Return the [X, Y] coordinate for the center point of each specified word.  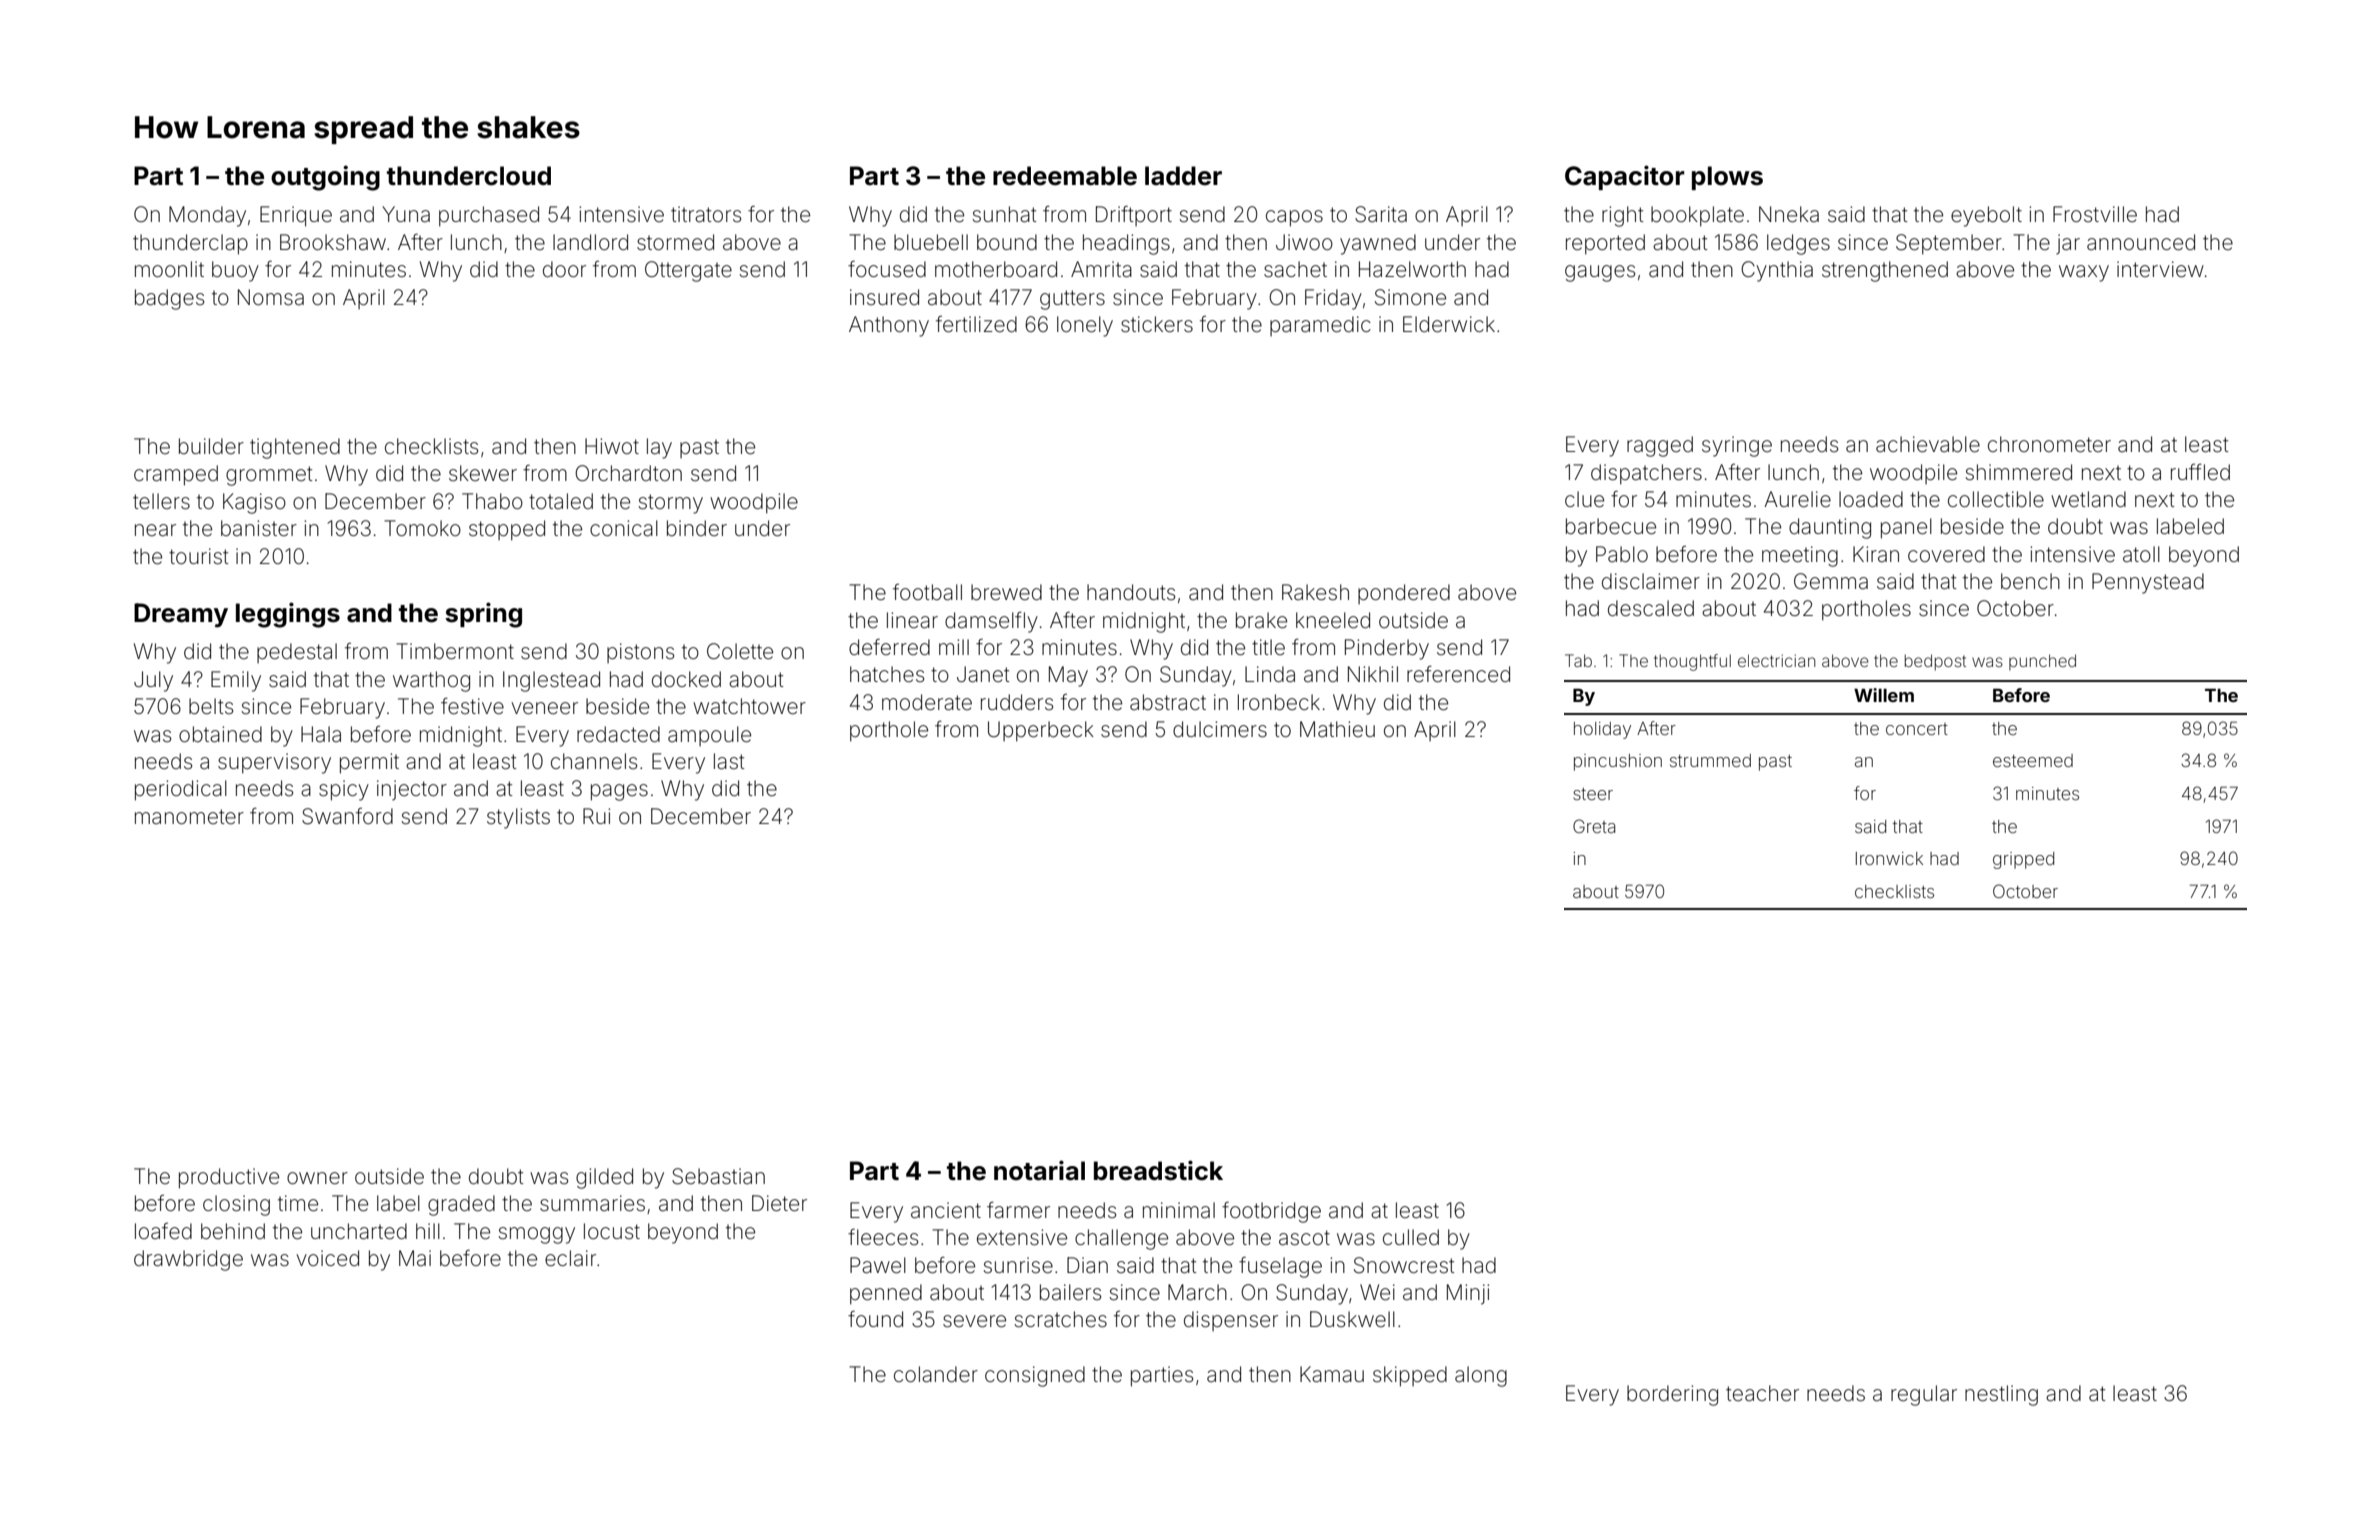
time [298, 1203]
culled [1411, 1237]
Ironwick [1889, 858]
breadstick [1158, 1170]
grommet [269, 476]
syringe [1737, 446]
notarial [1039, 1170]
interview [2160, 269]
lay [659, 448]
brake [1261, 620]
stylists [518, 818]
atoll [2141, 554]
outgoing [325, 178]
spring [483, 615]
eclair [570, 1258]
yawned [1378, 244]
